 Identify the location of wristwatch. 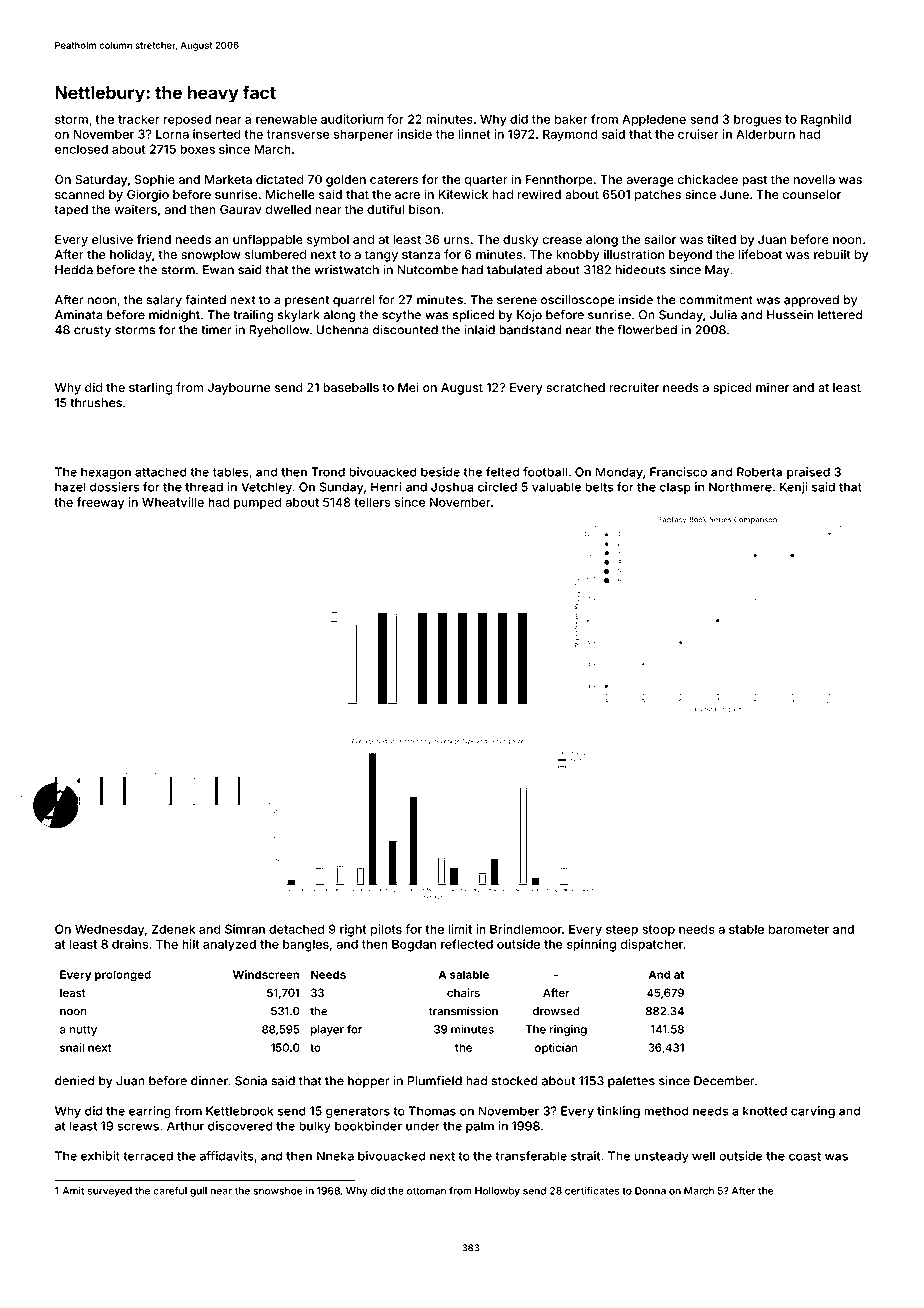
(346, 270).
